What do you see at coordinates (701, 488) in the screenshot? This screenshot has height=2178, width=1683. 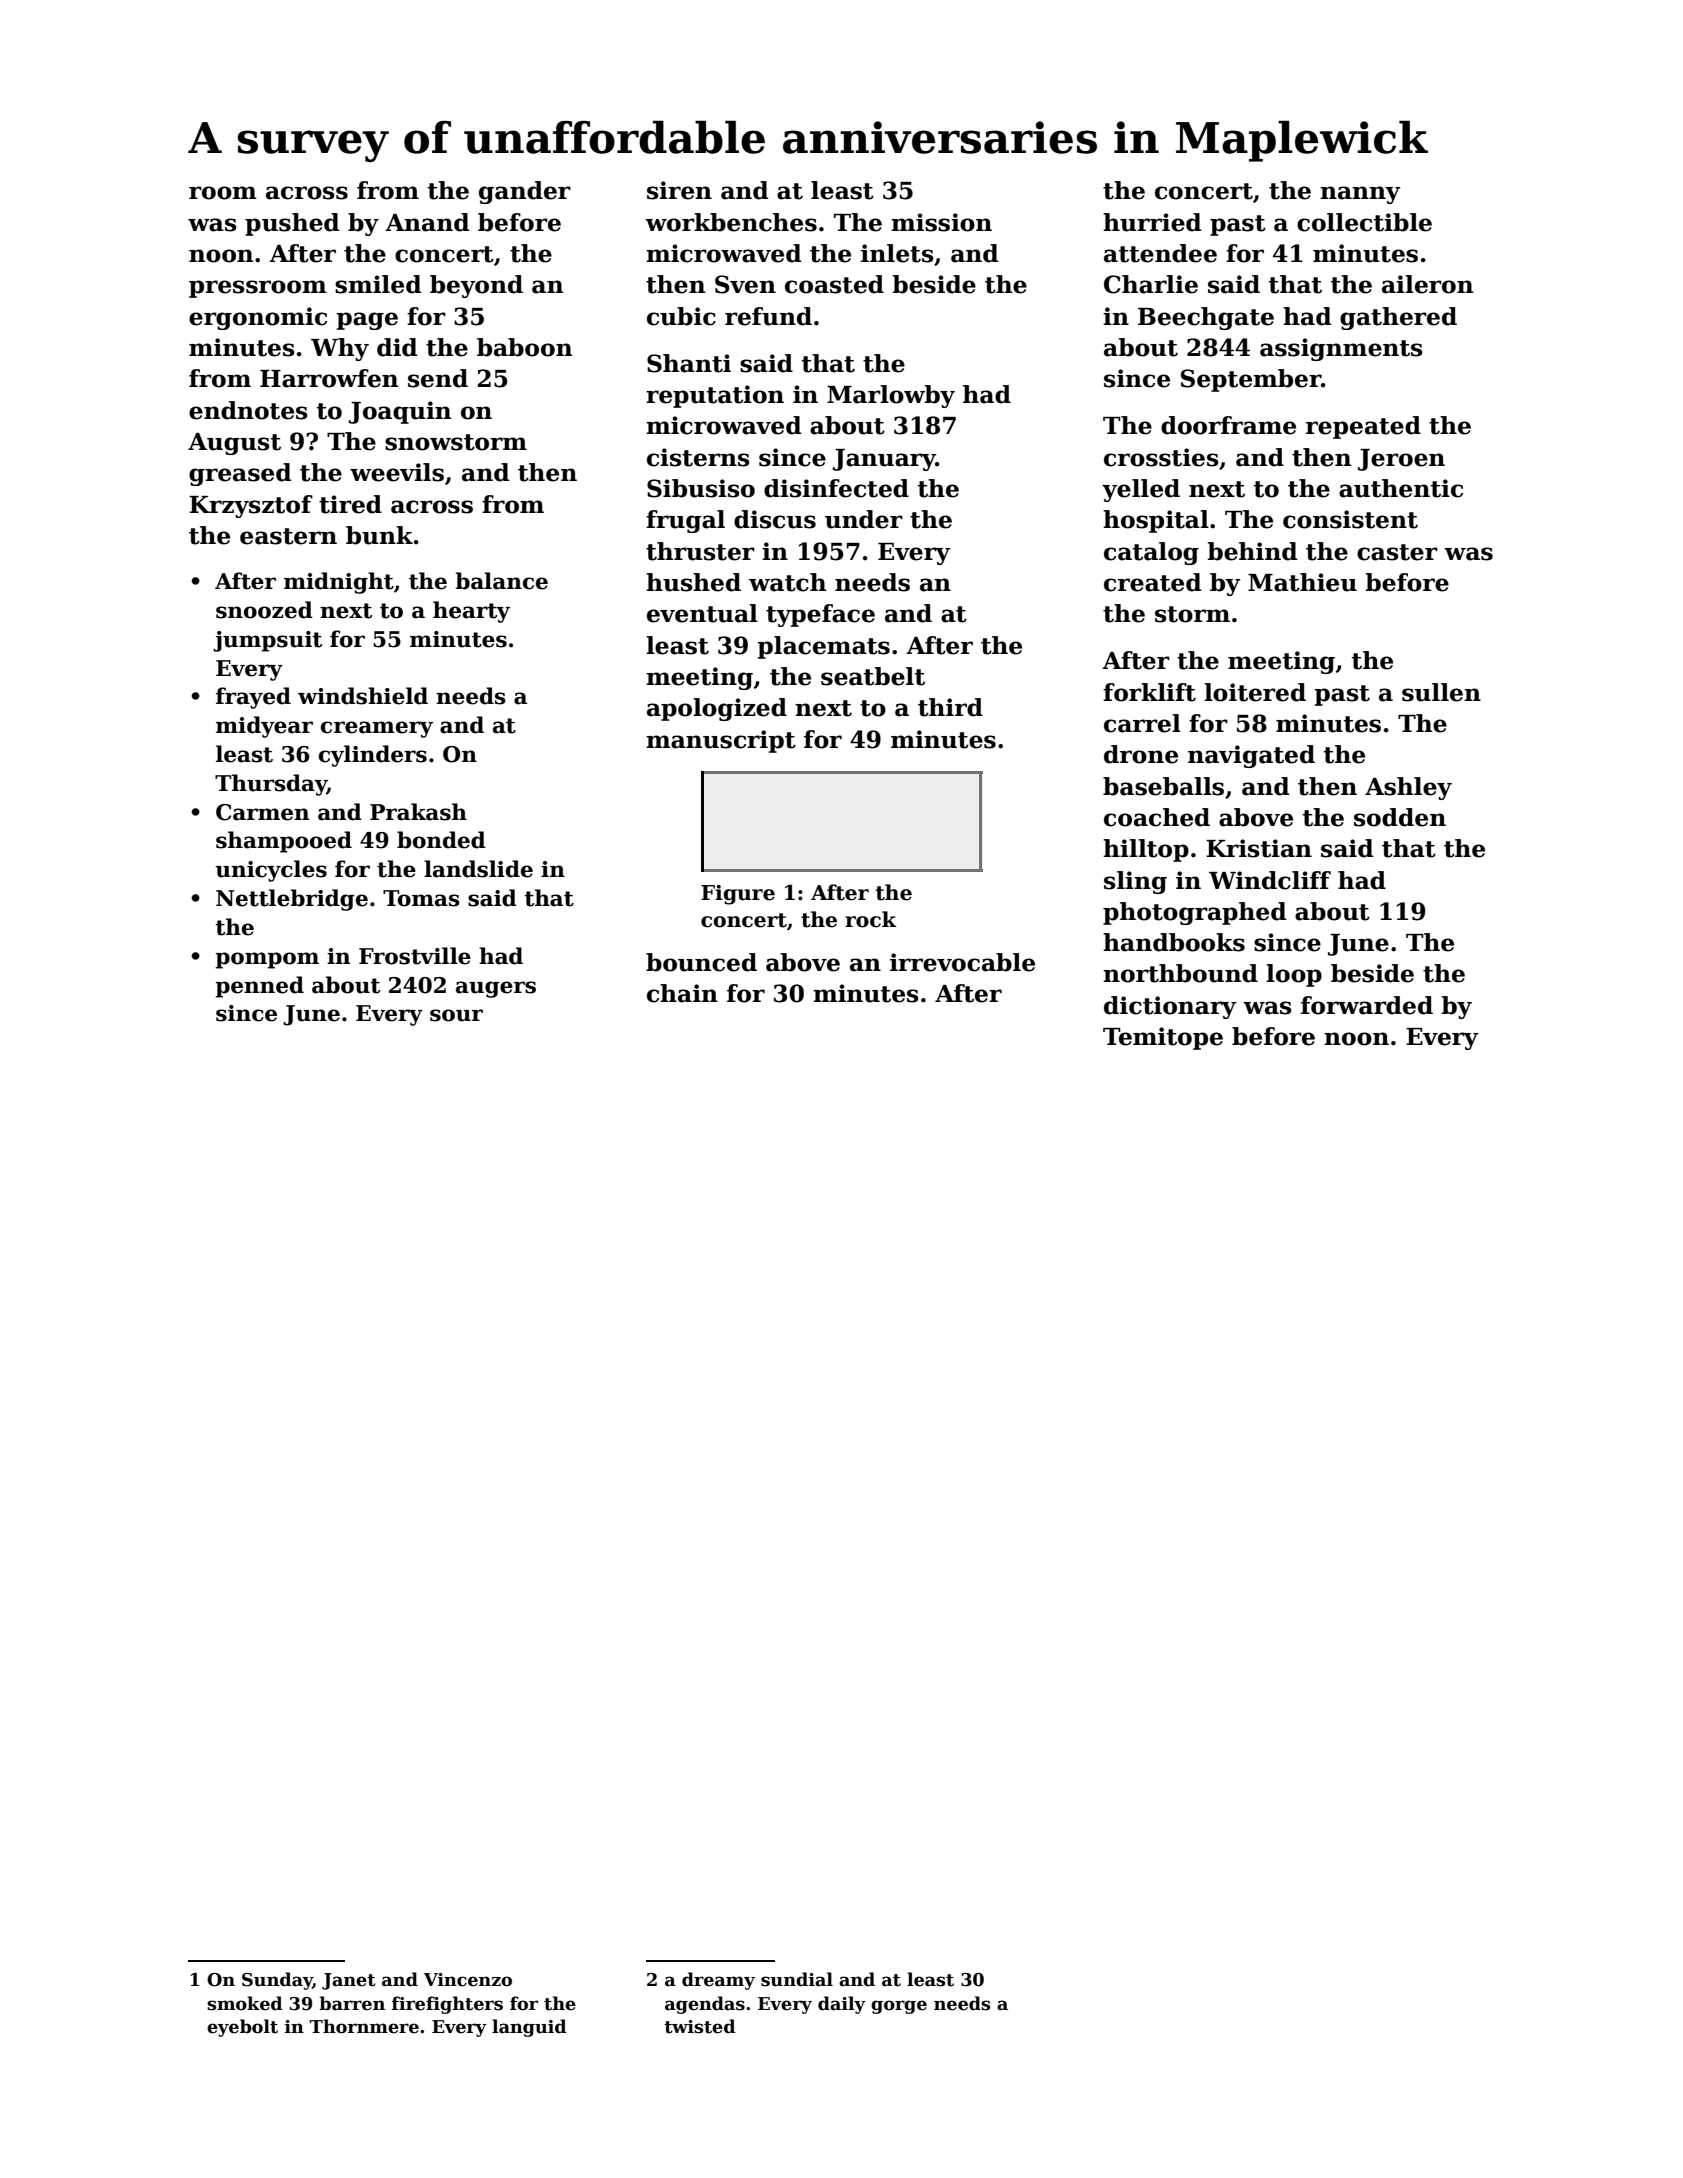 I see `Sibusiso` at bounding box center [701, 488].
